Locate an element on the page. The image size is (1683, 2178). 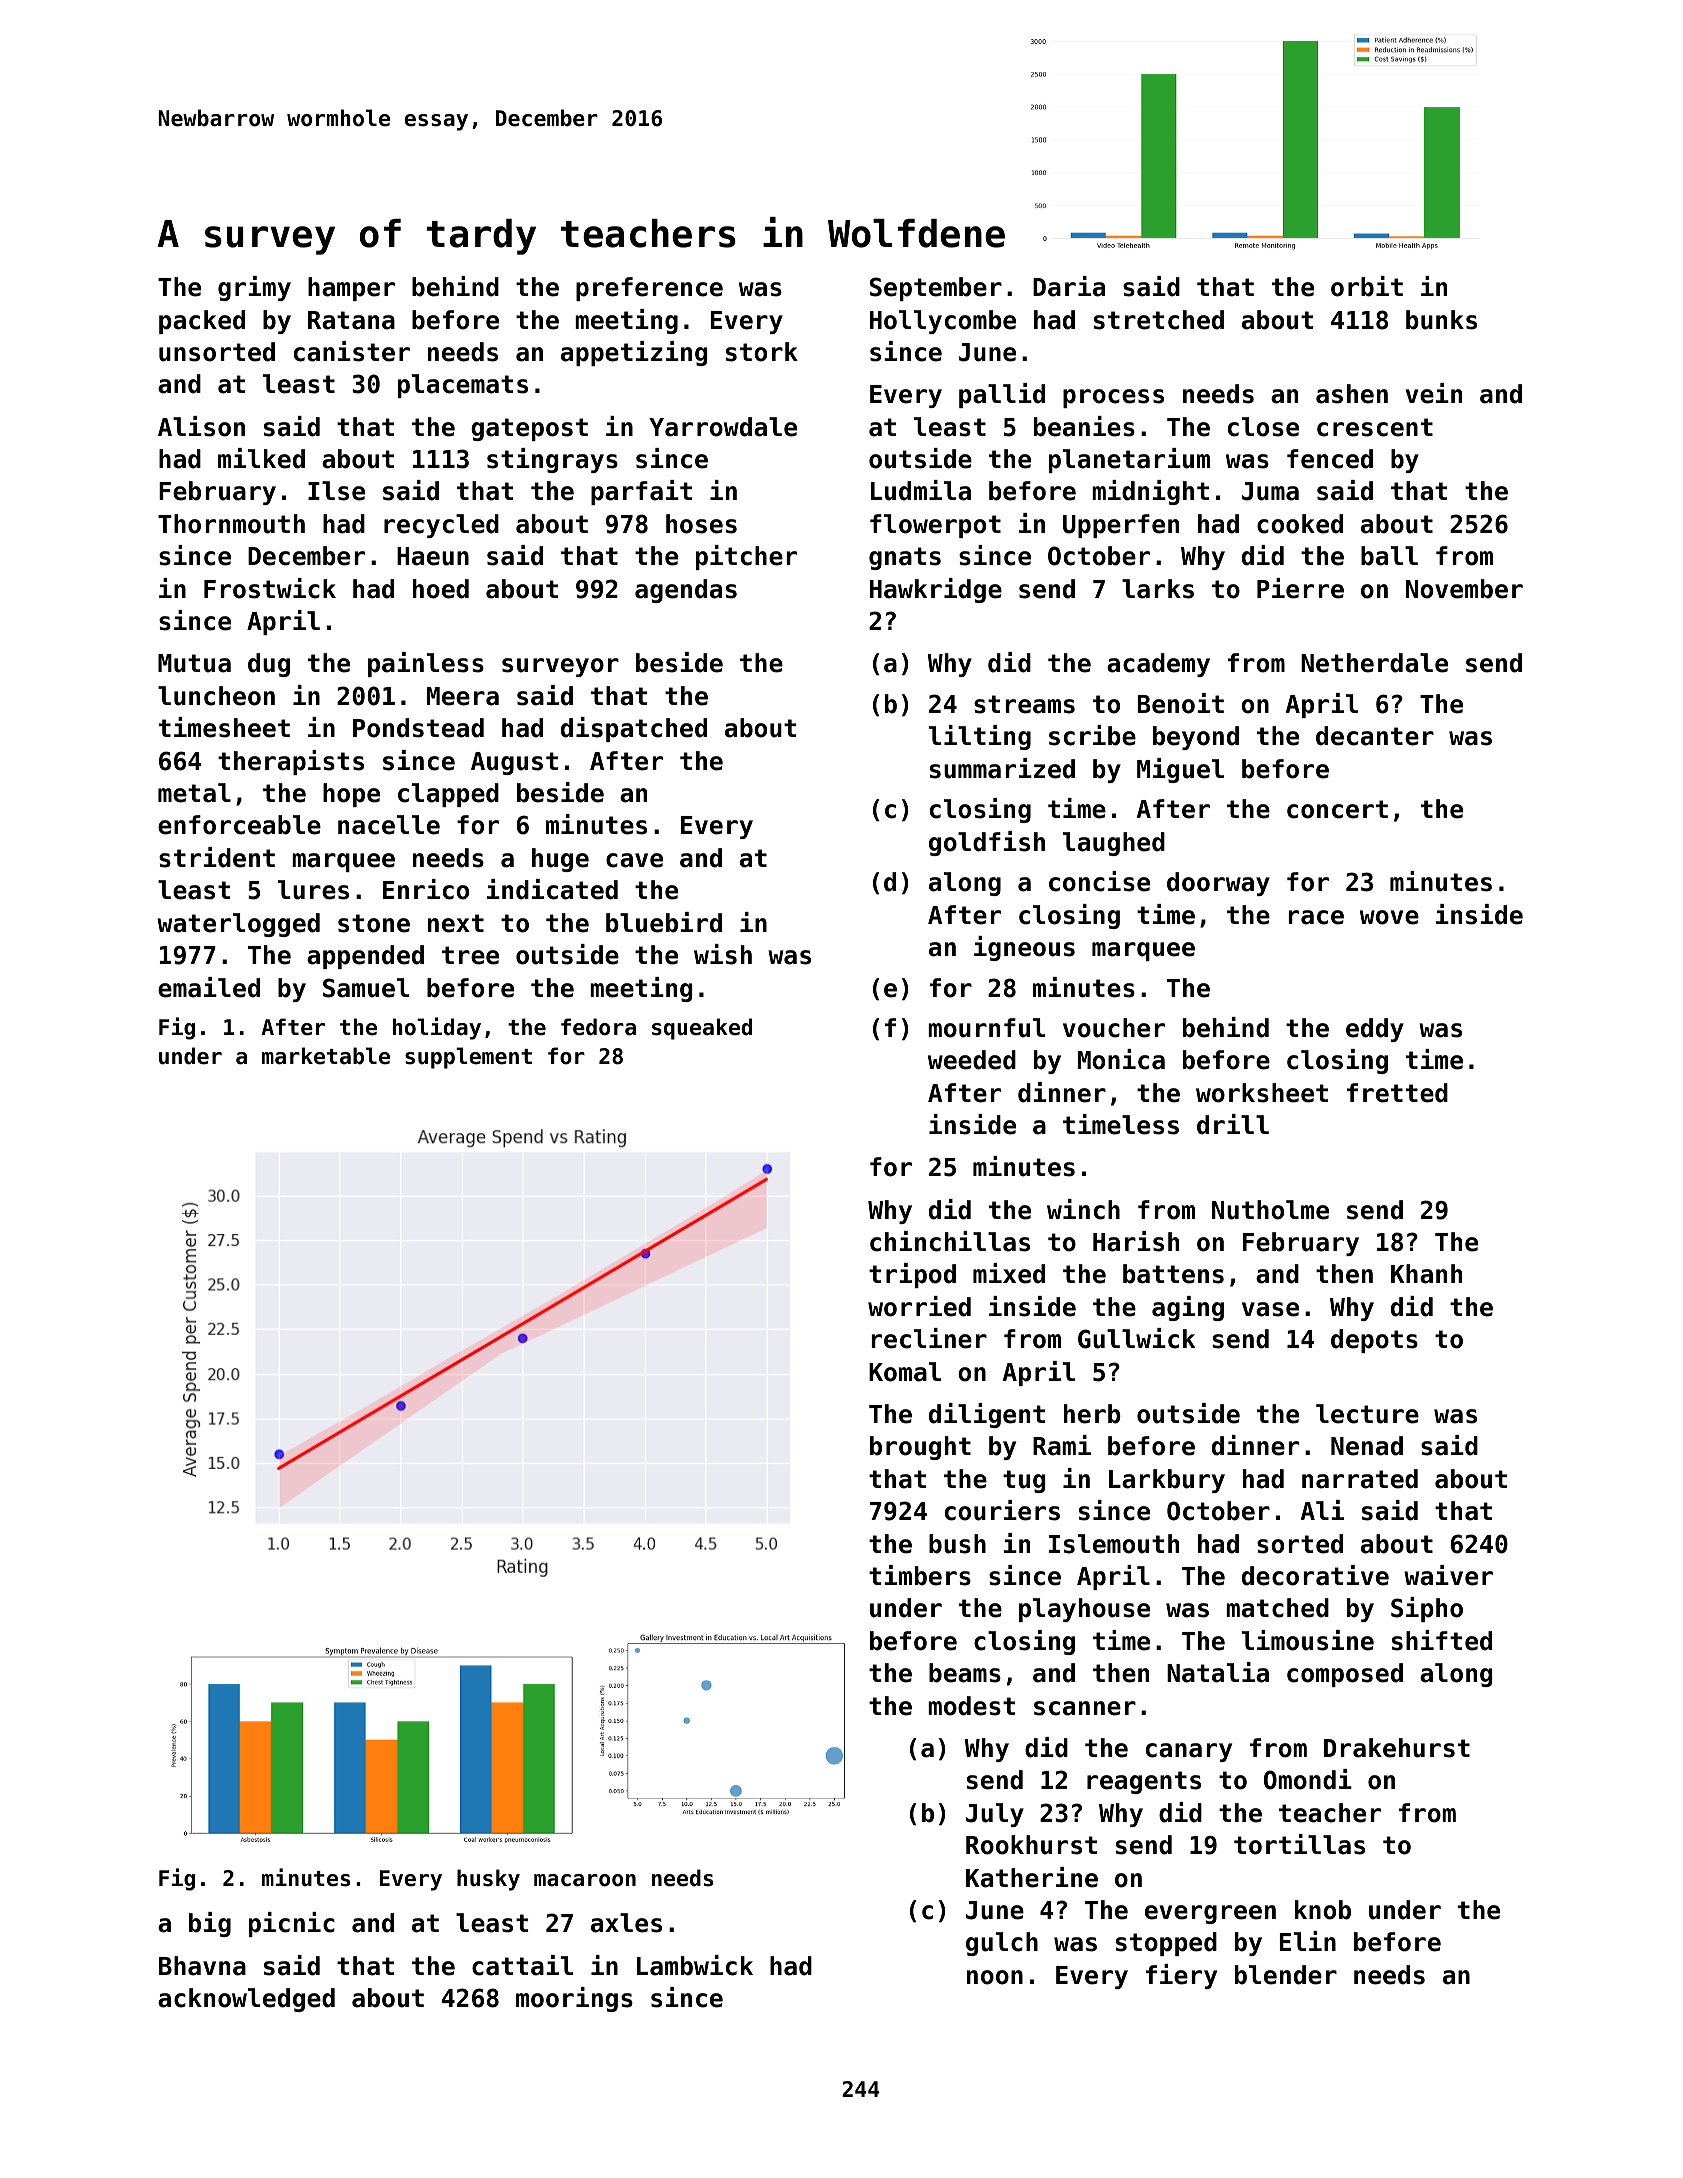
acknowledged is located at coordinates (246, 2000).
